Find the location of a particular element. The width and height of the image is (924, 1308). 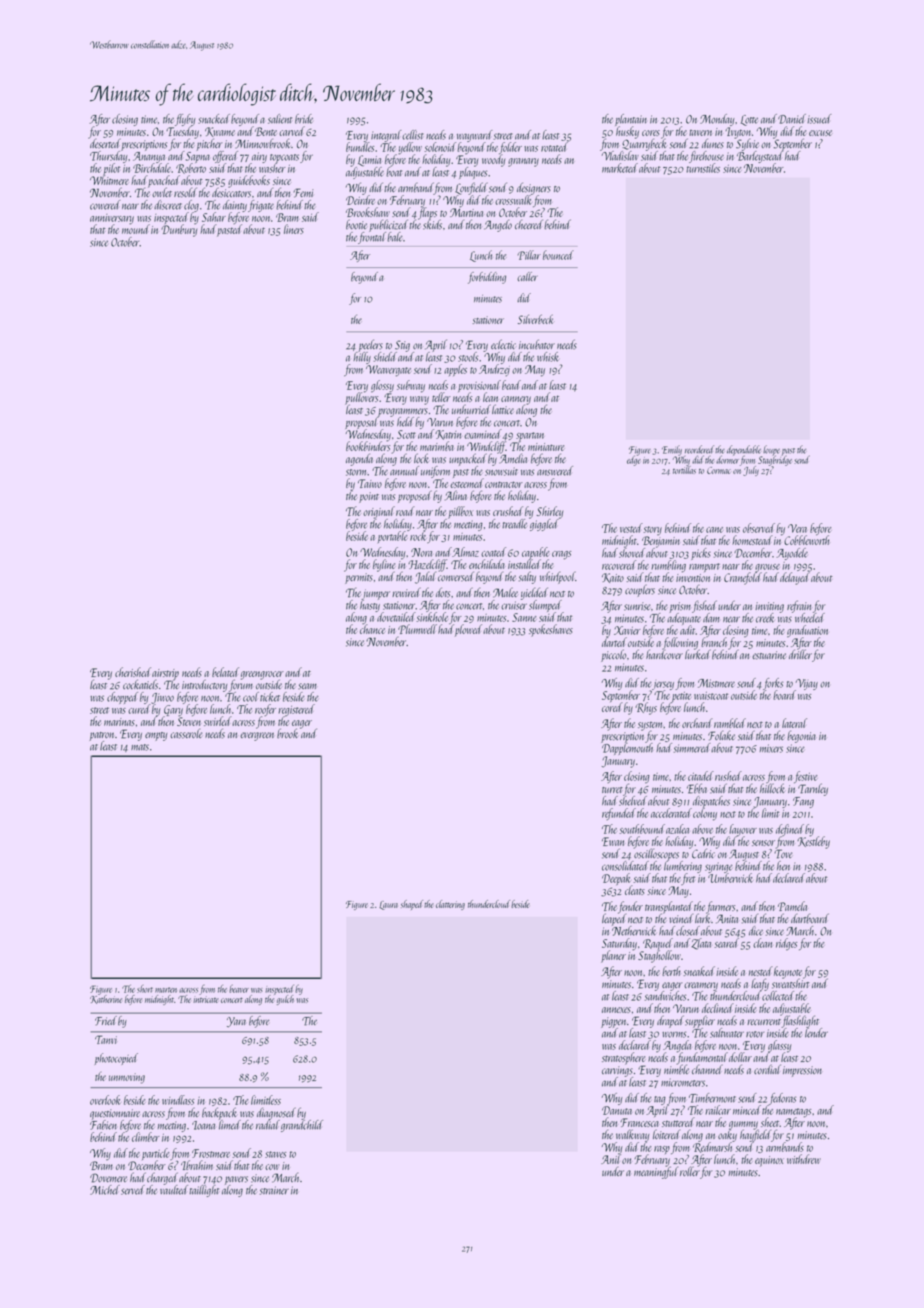

Vijay is located at coordinates (807, 684).
